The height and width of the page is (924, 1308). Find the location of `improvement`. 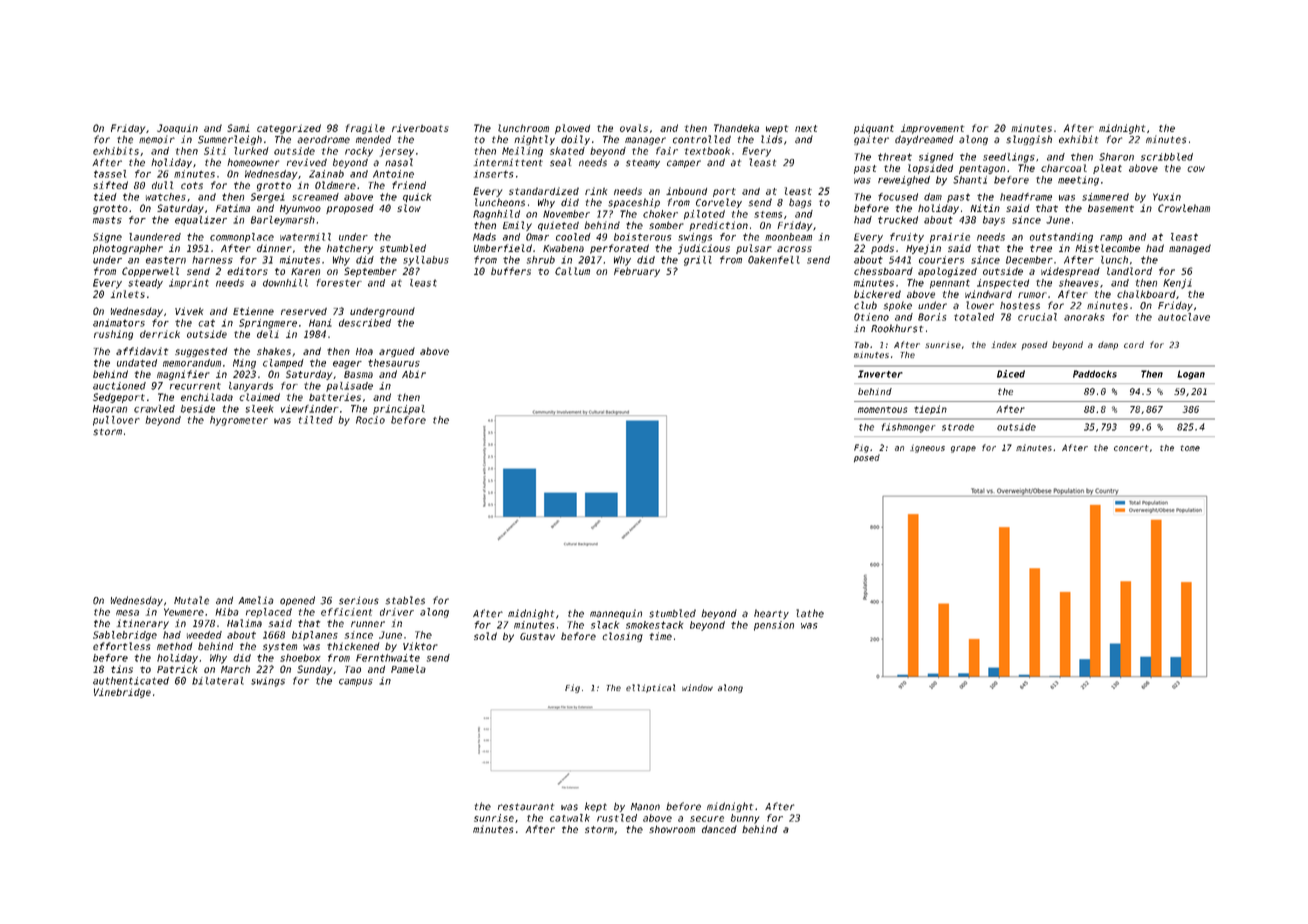

improvement is located at coordinates (932, 129).
